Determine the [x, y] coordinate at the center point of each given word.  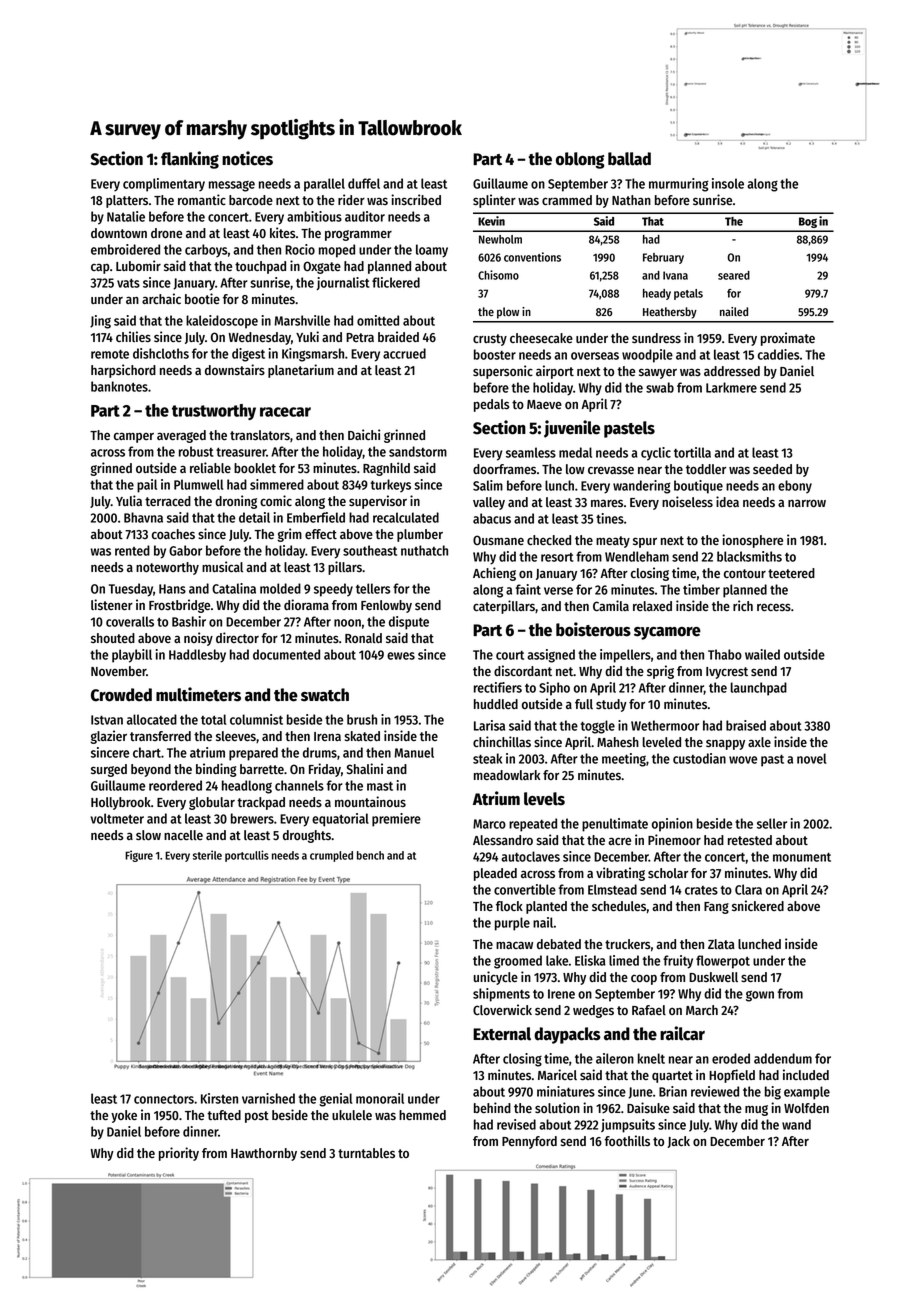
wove [743, 760]
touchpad [260, 267]
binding [216, 770]
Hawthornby [264, 1154]
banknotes [119, 386]
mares [607, 503]
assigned [551, 656]
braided [398, 336]
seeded [772, 469]
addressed [732, 371]
